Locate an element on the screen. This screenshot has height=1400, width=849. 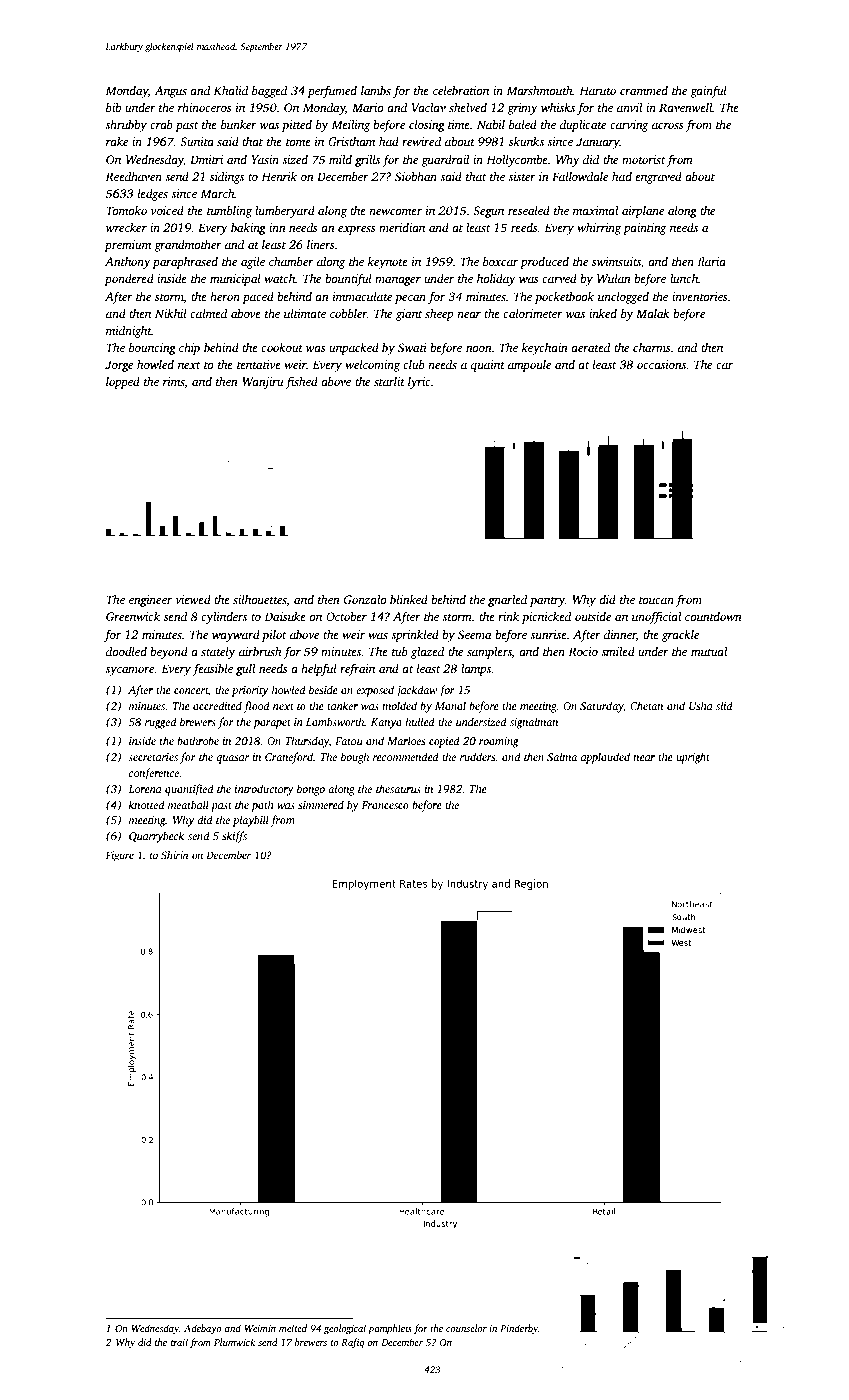
Francesco is located at coordinates (385, 805).
